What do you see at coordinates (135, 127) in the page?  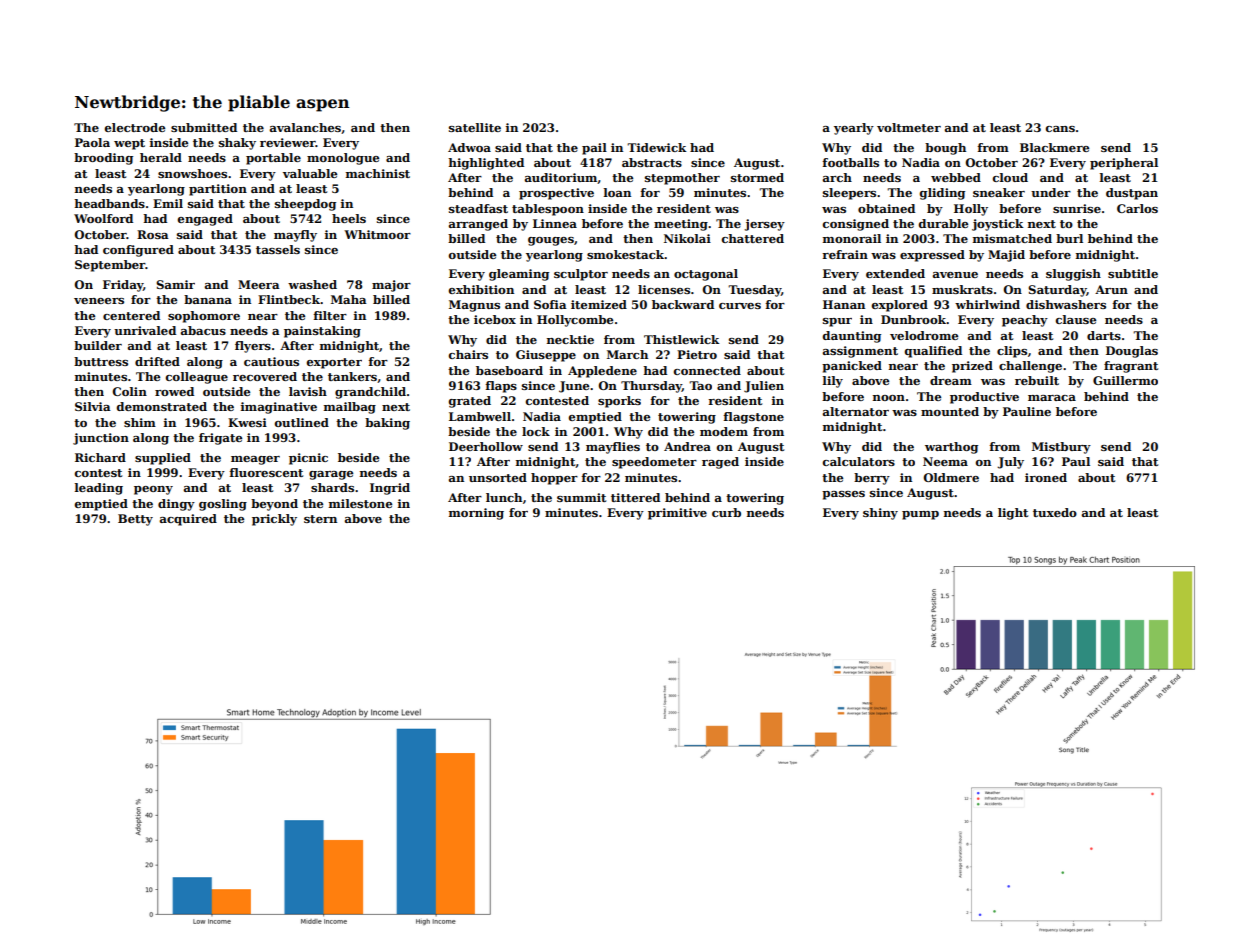 I see `electrode` at bounding box center [135, 127].
